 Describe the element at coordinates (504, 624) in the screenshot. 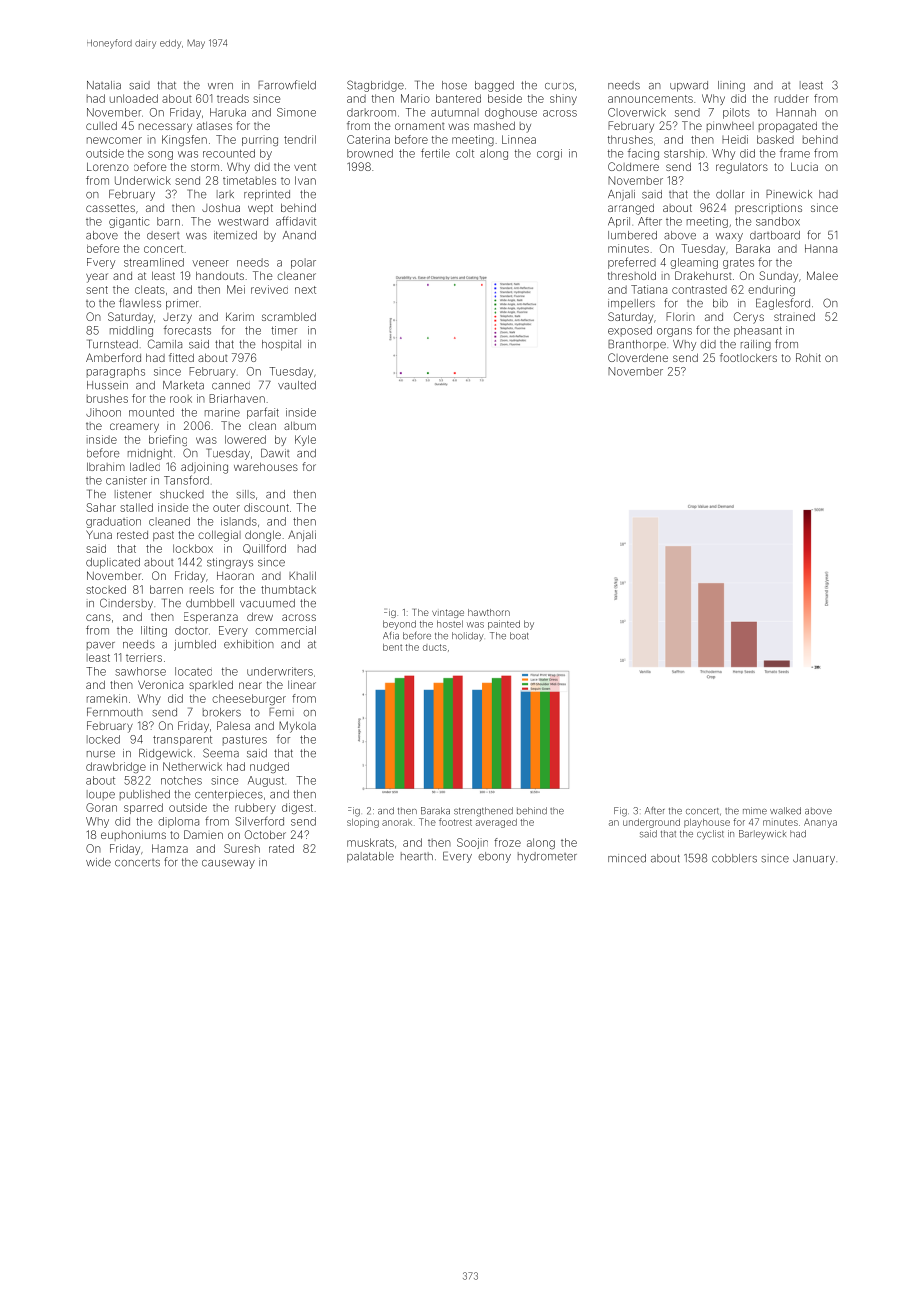

I see `painted` at that location.
